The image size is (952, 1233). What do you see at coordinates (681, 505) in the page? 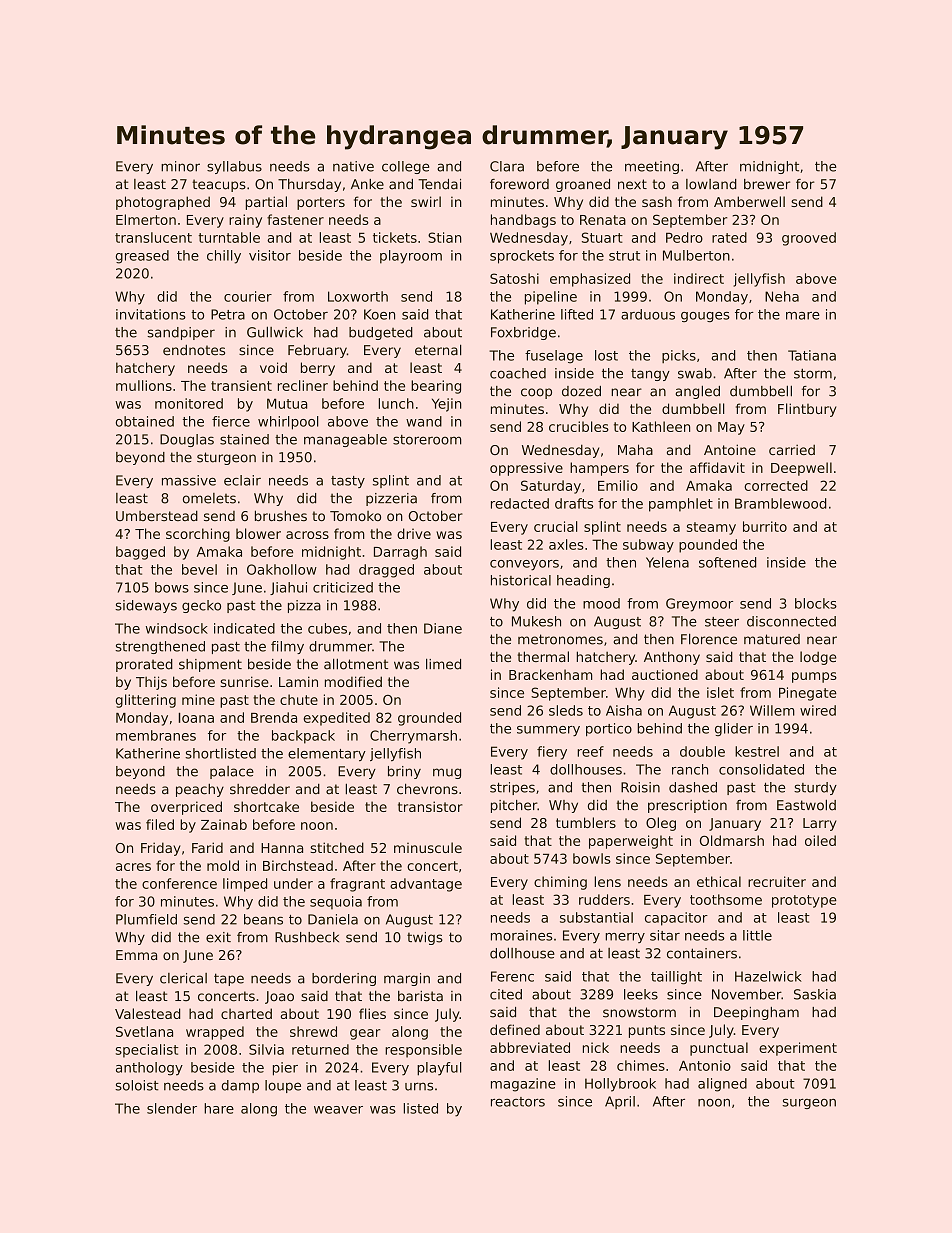
I see `pamphlet` at bounding box center [681, 505].
